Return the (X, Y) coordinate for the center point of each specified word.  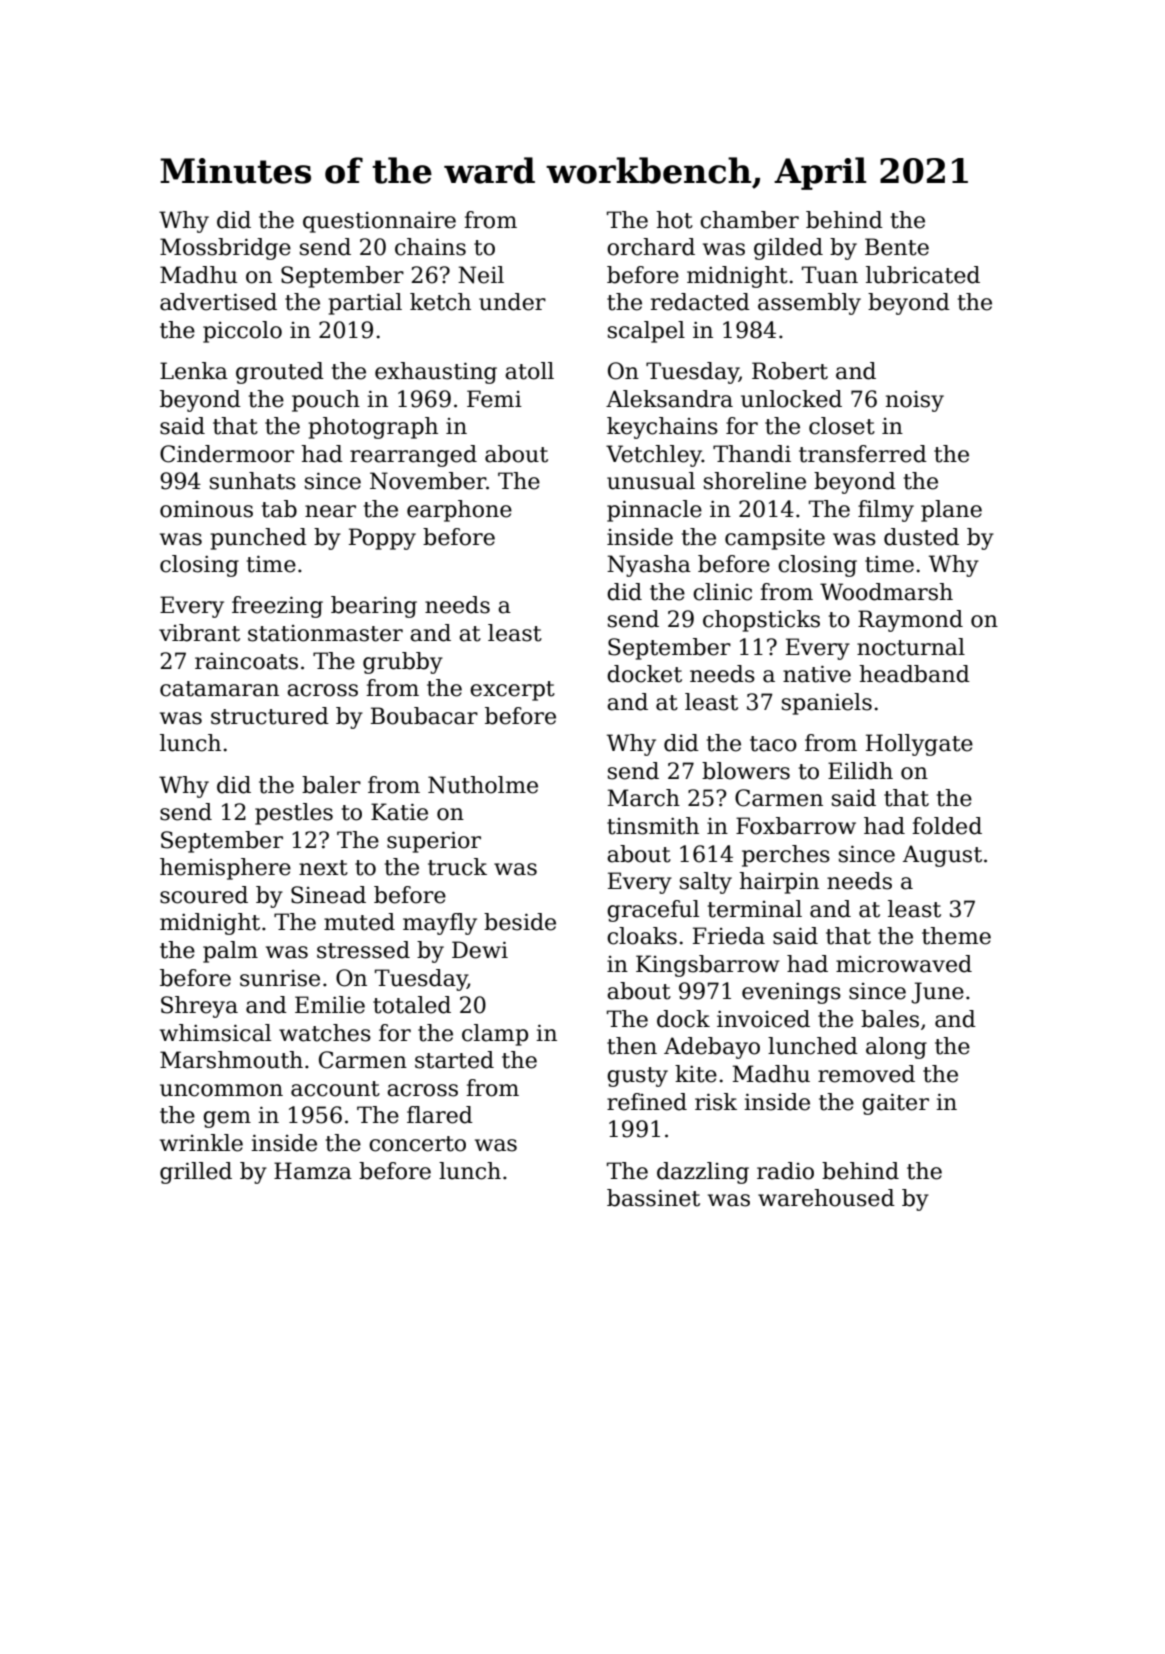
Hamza (313, 1171)
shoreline (755, 481)
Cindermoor (227, 454)
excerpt (512, 691)
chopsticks (761, 621)
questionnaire (379, 222)
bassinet (653, 1198)
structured (270, 716)
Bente (897, 247)
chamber (749, 220)
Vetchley (654, 456)
